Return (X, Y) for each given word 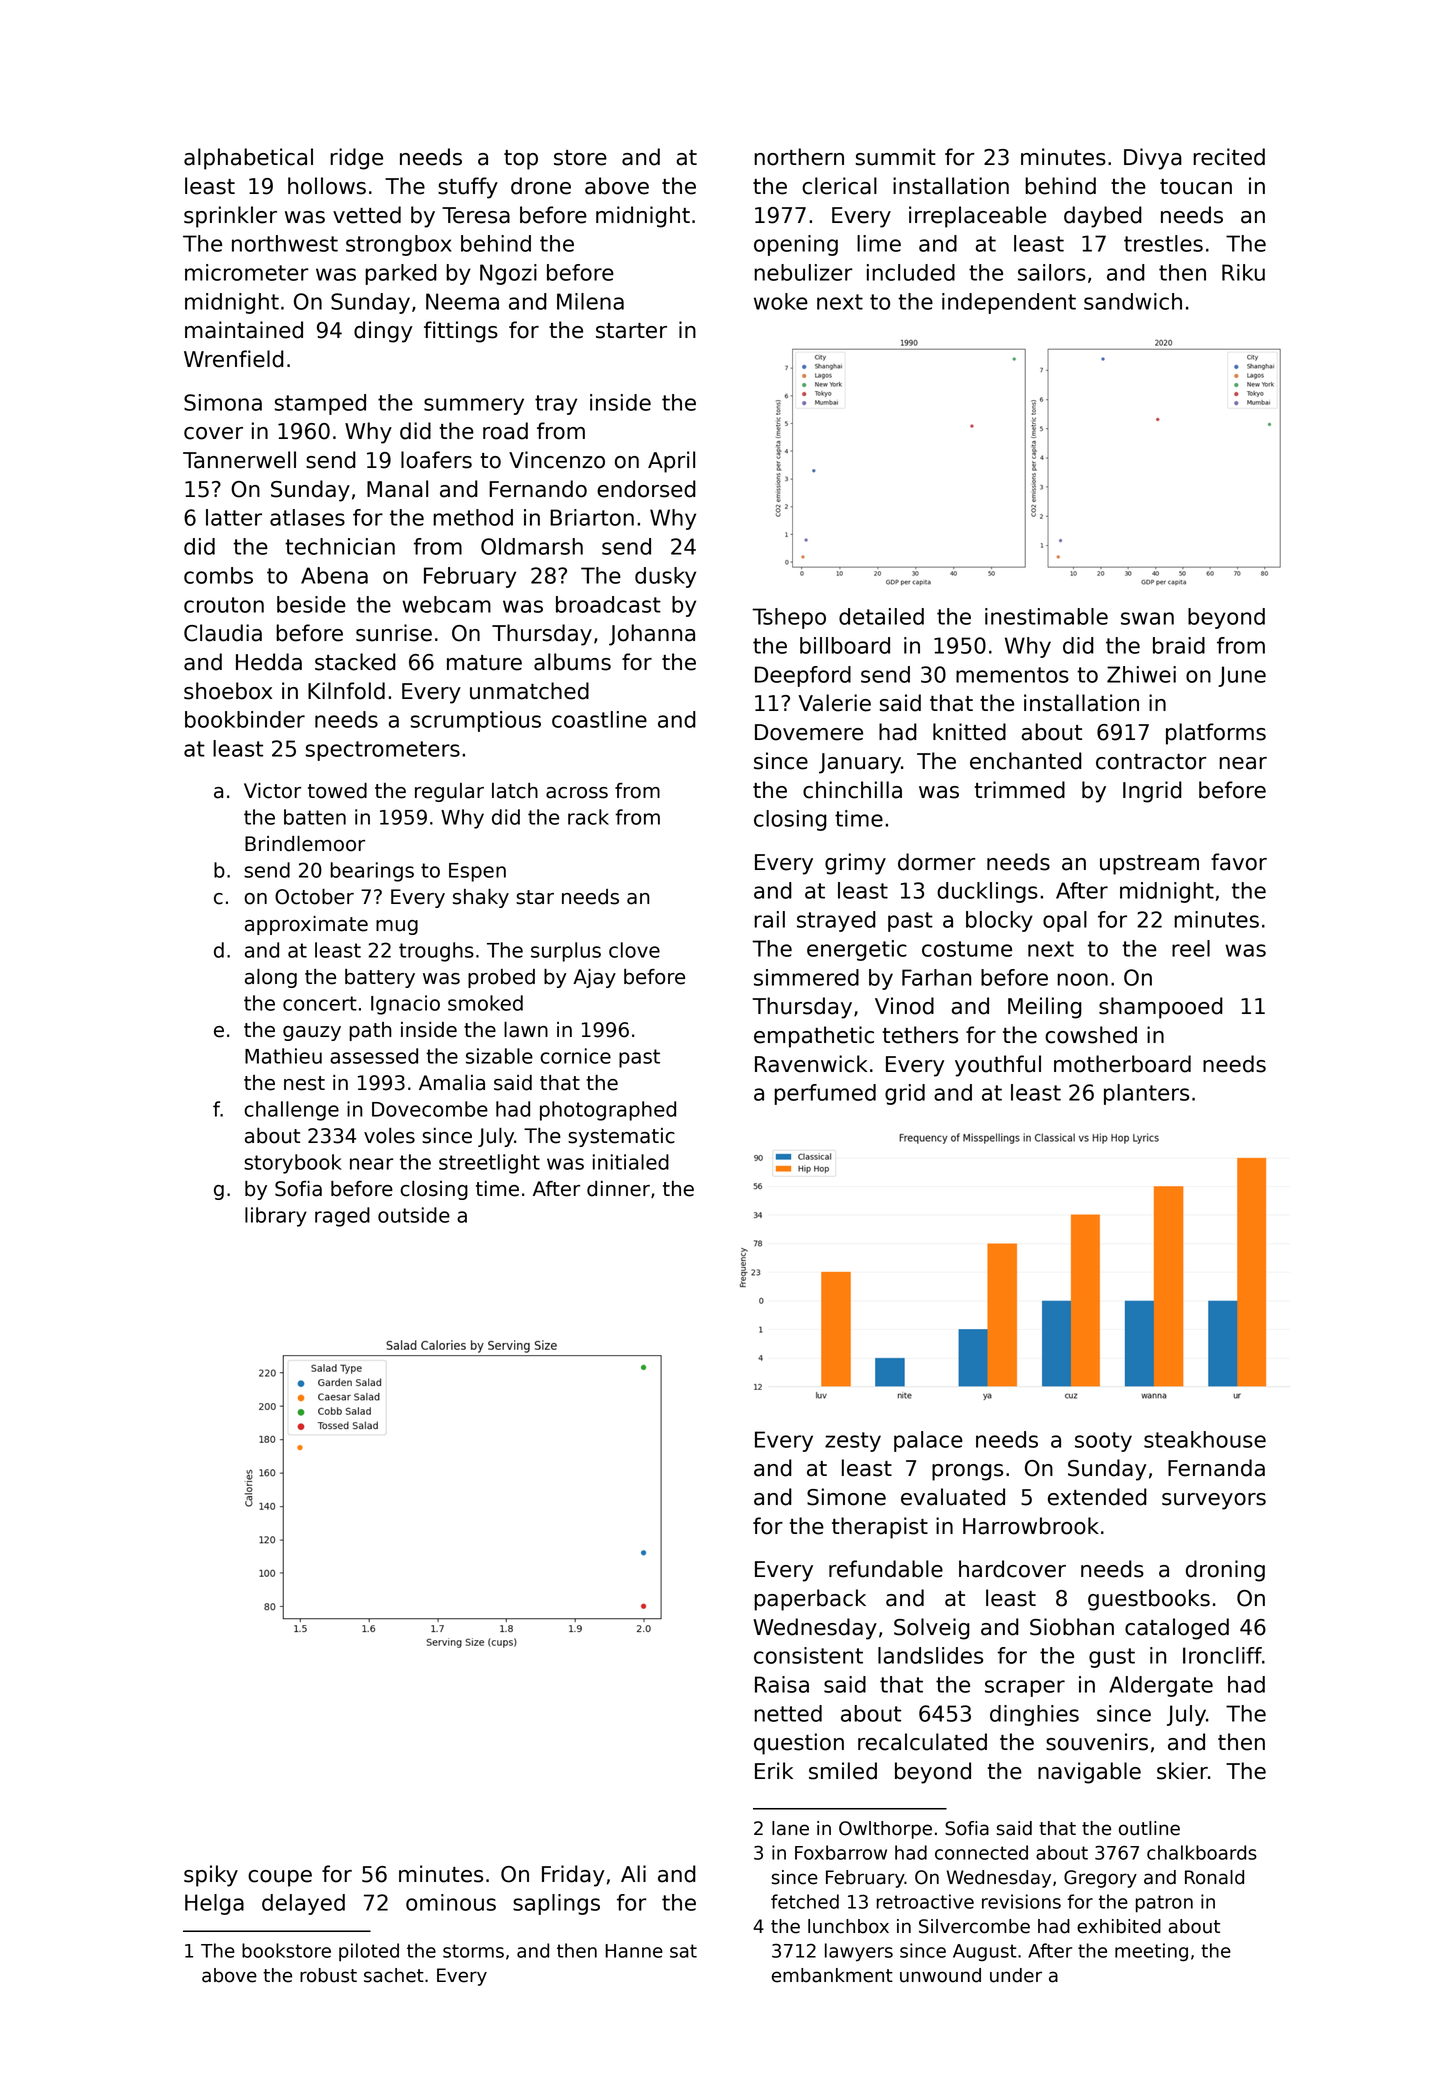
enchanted (1026, 761)
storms (473, 1951)
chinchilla (852, 790)
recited (1229, 157)
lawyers (859, 1952)
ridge (356, 159)
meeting (1151, 1952)
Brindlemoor (305, 844)
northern (799, 157)
